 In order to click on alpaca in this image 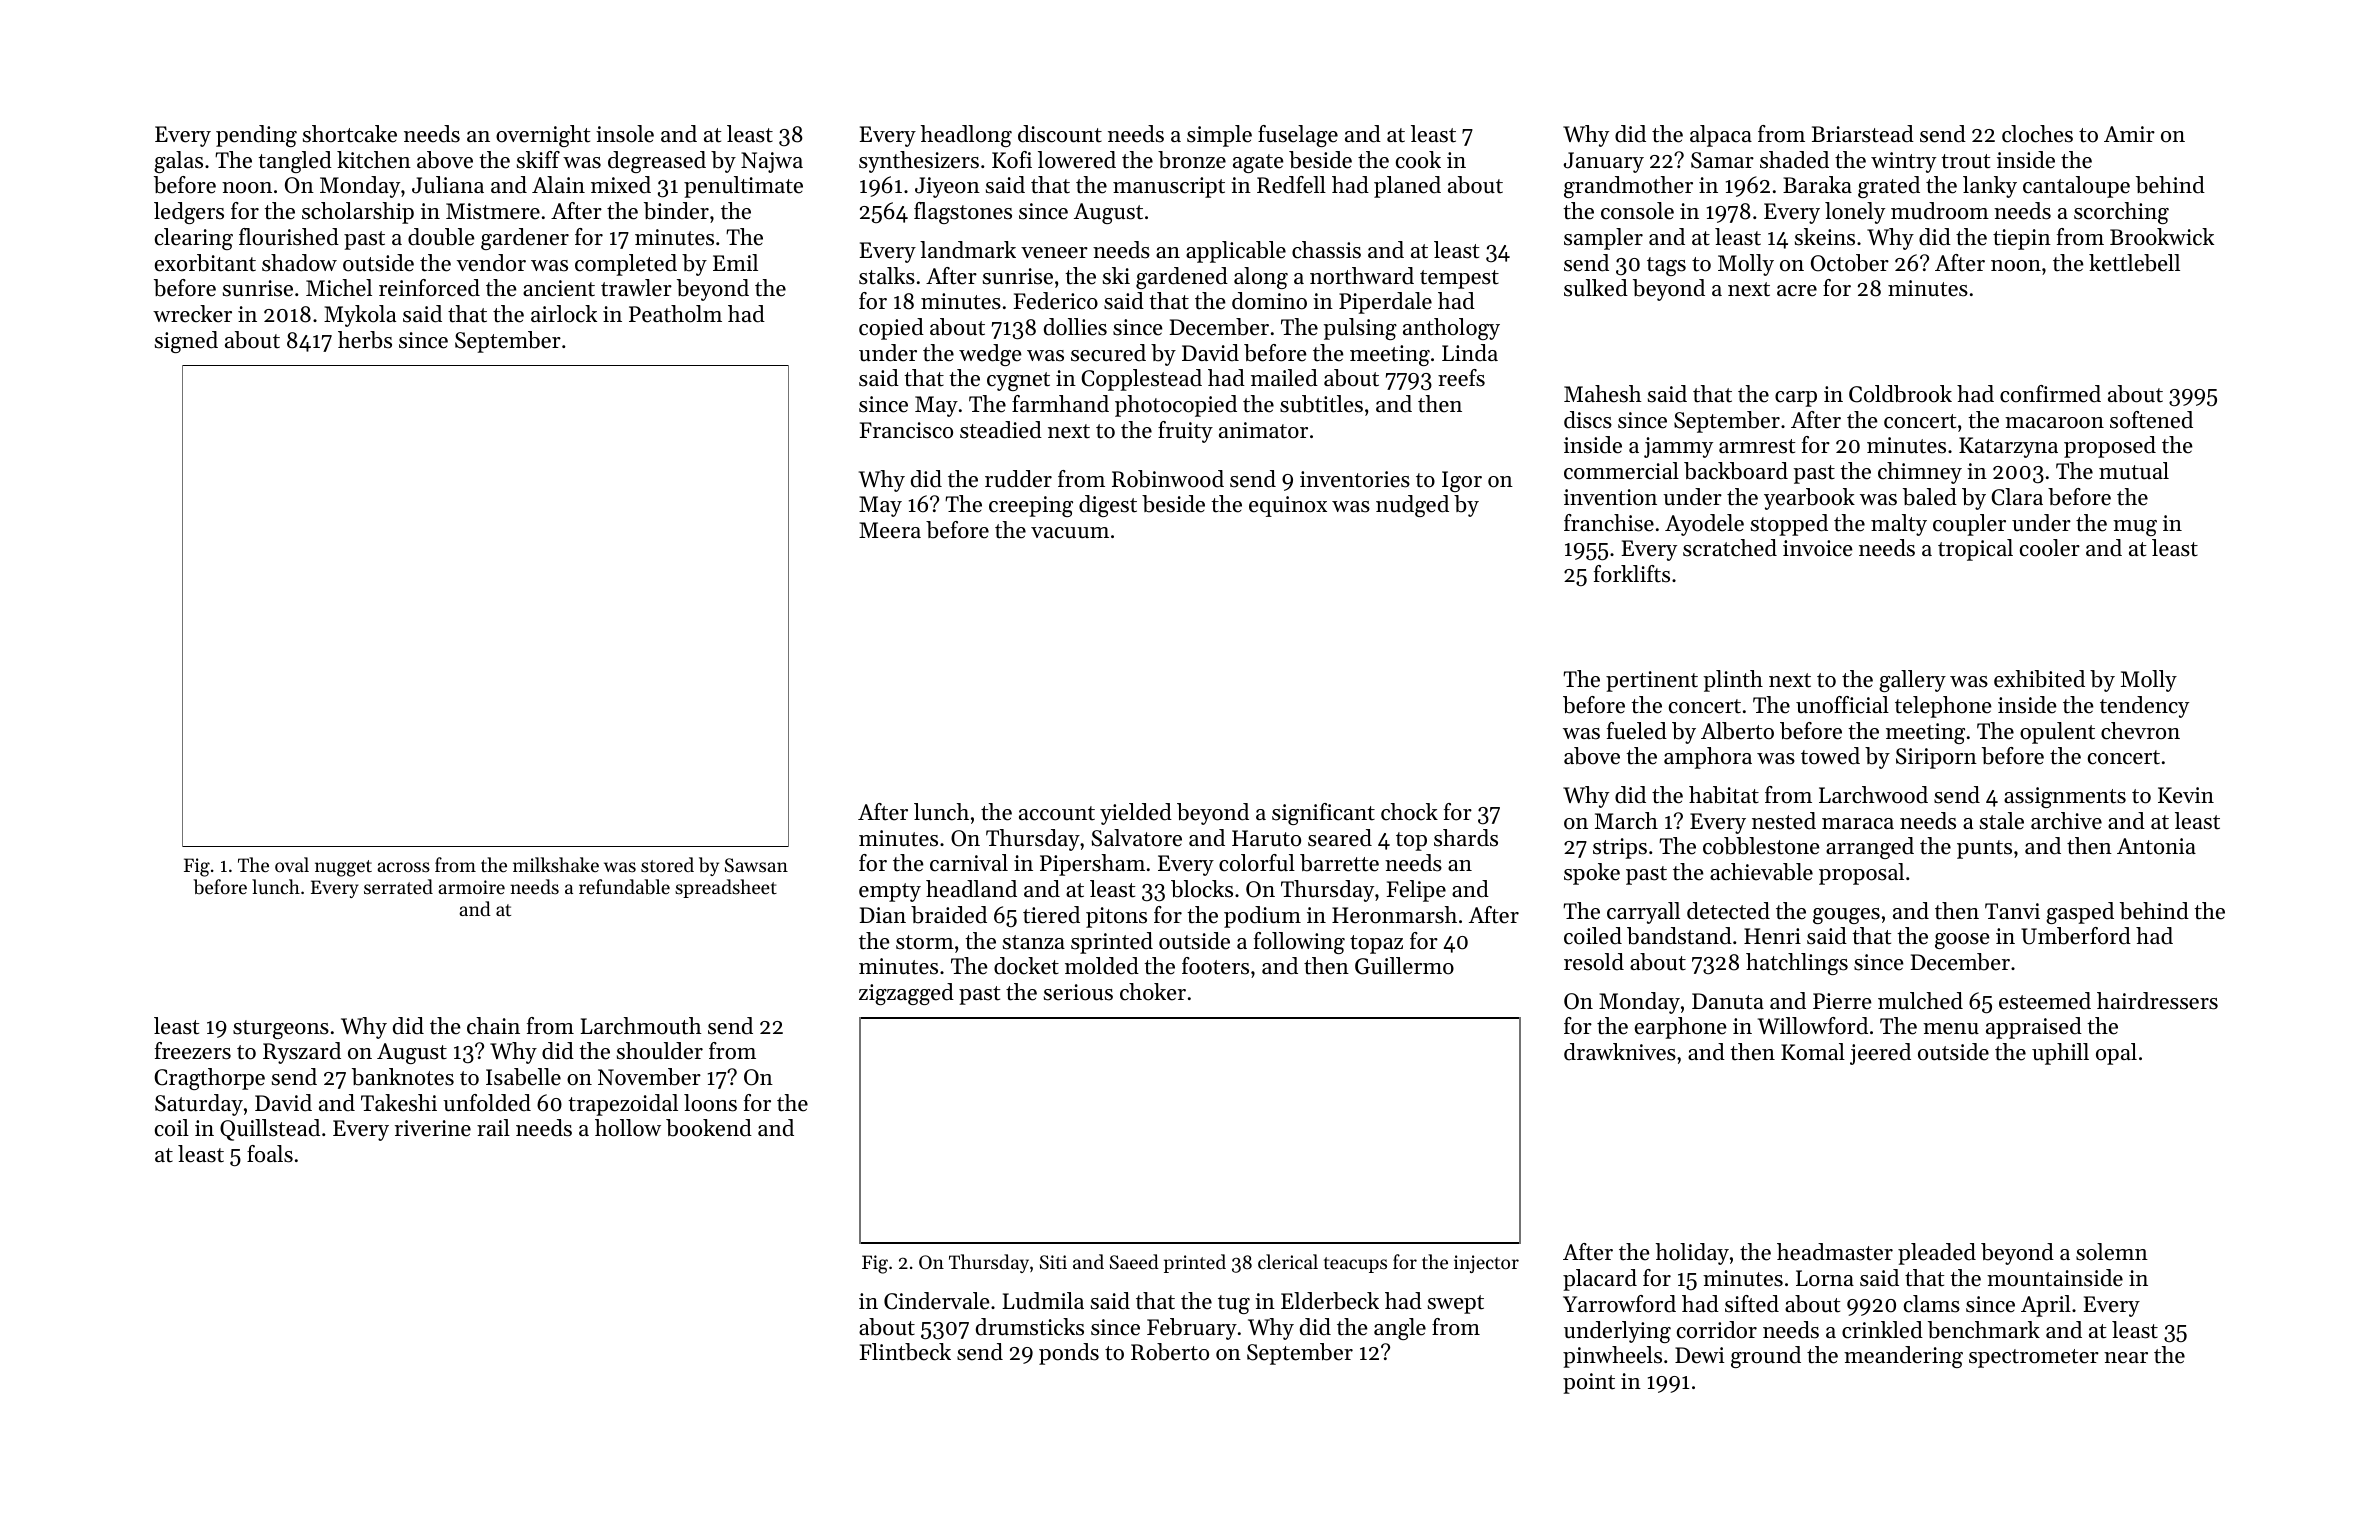, I will do `click(1721, 136)`.
